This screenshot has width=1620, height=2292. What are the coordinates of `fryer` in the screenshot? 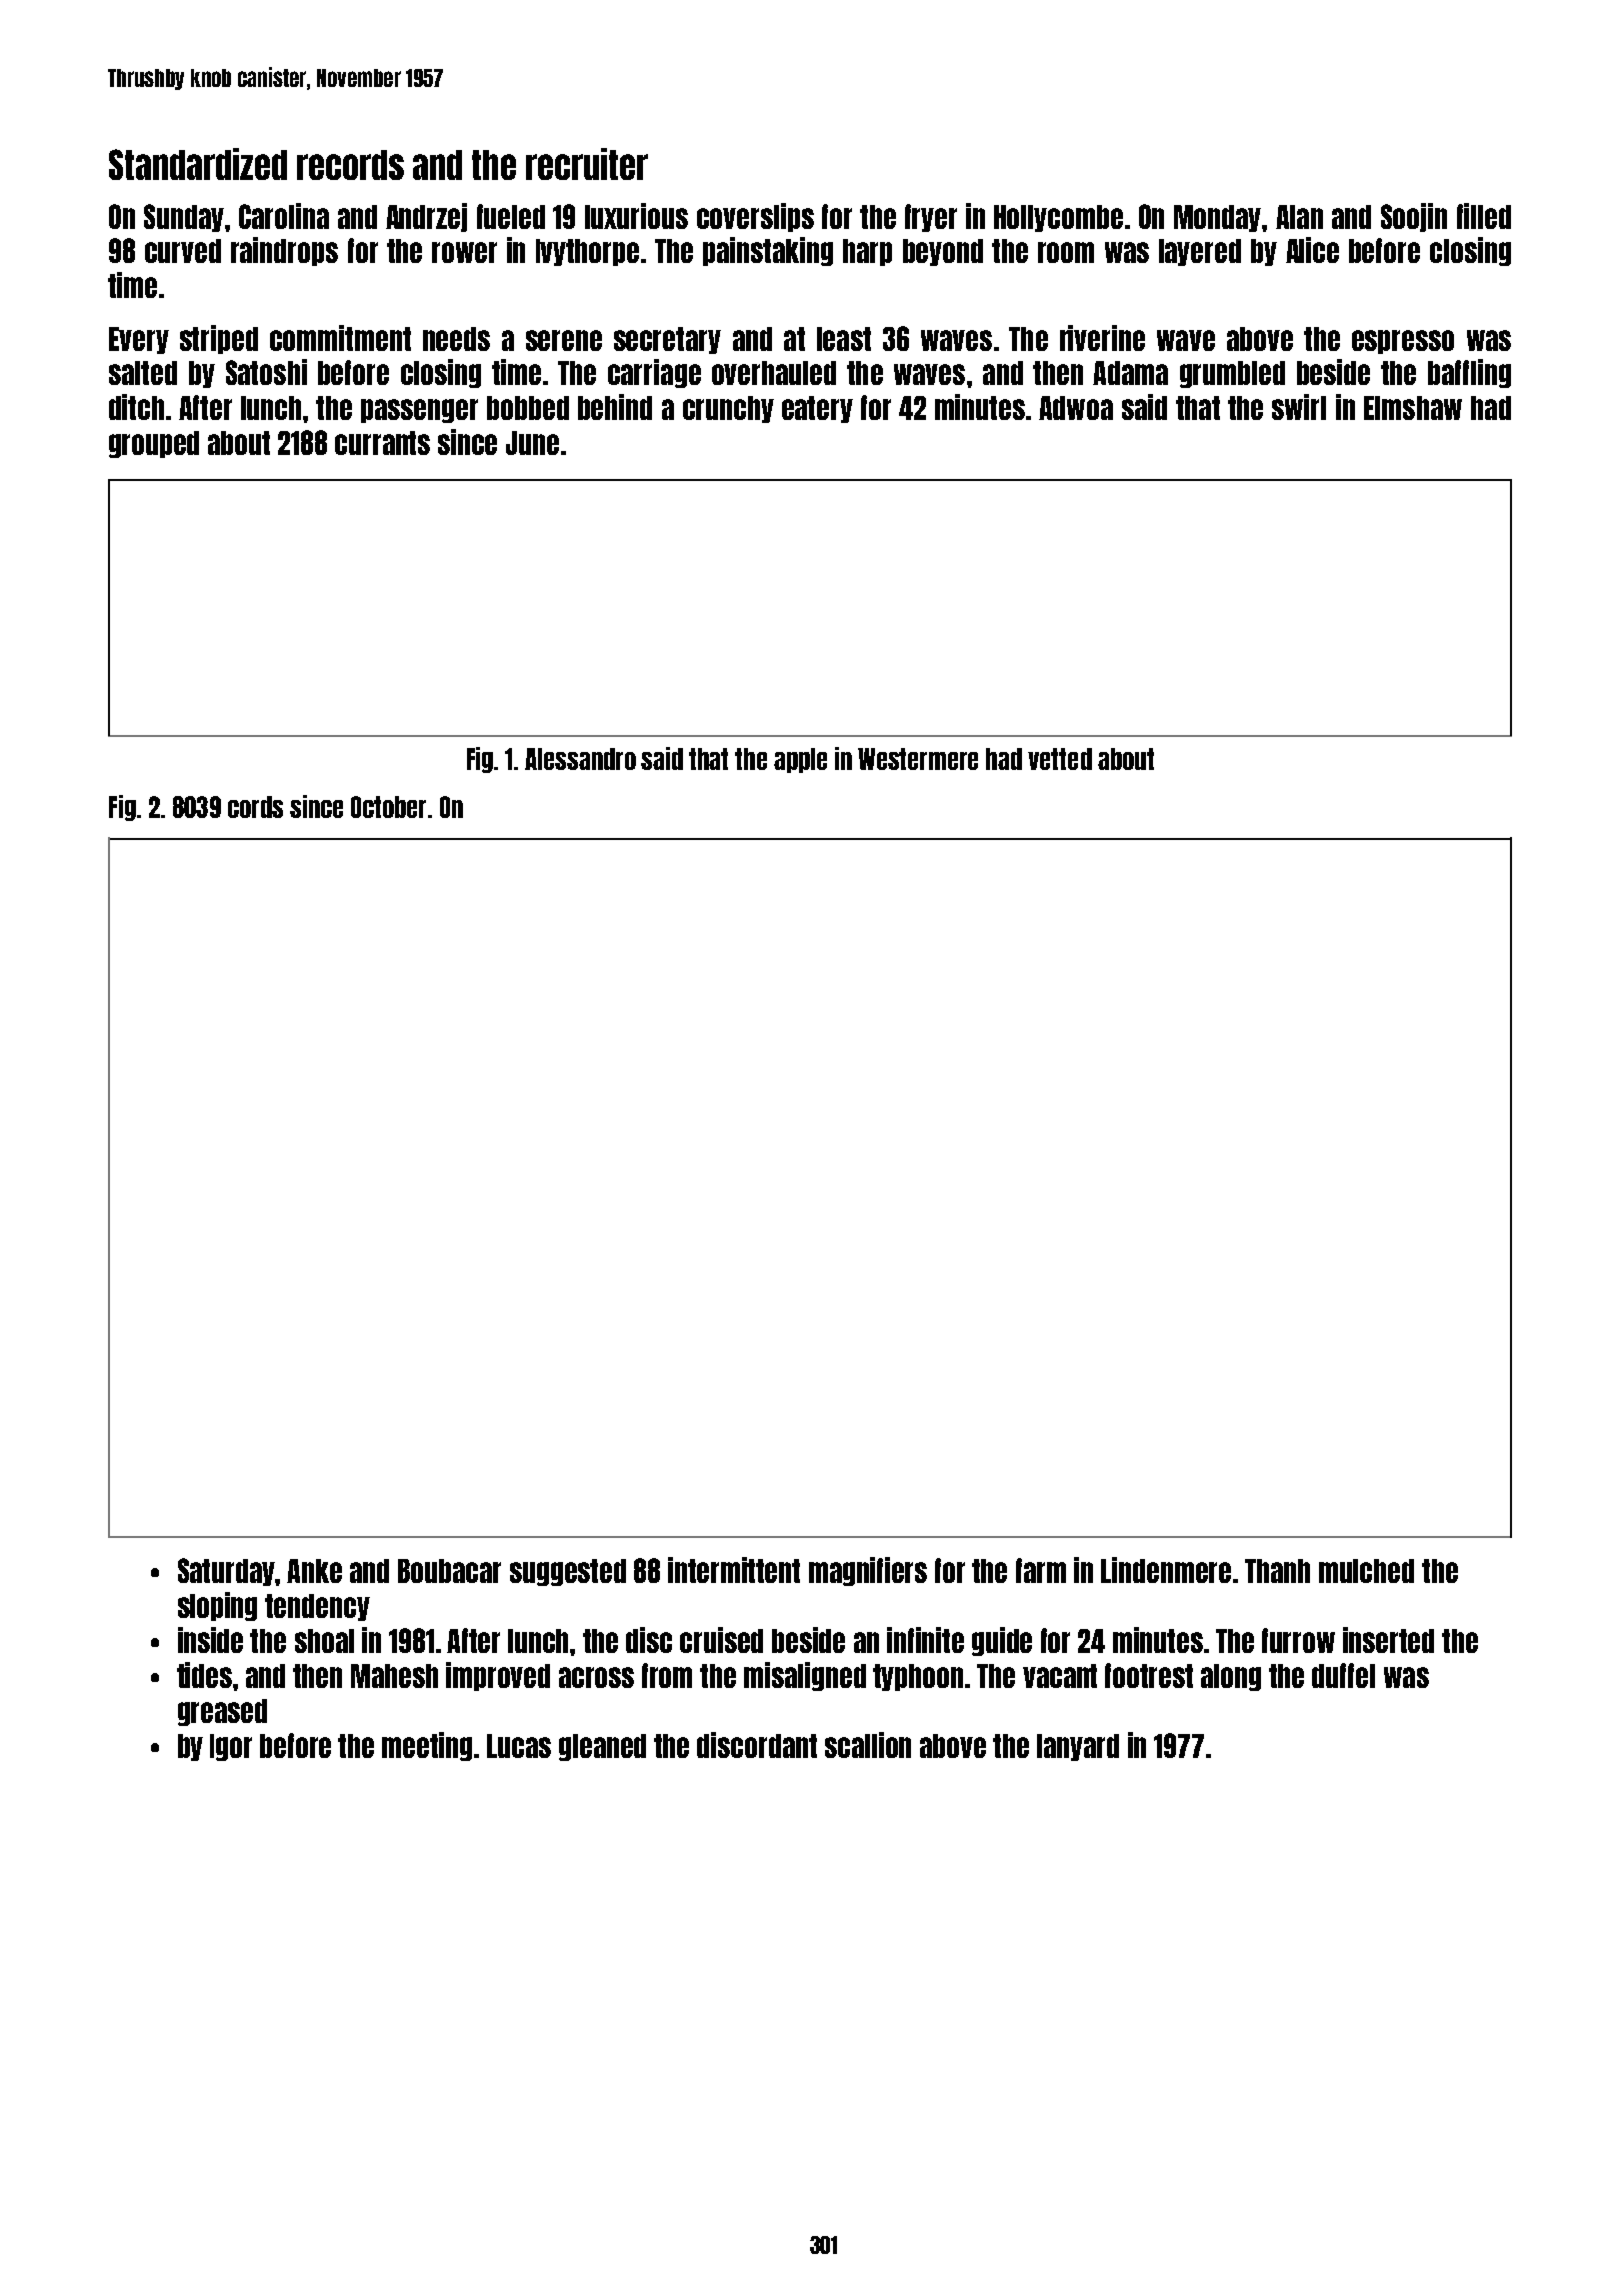 It's located at (931, 218).
